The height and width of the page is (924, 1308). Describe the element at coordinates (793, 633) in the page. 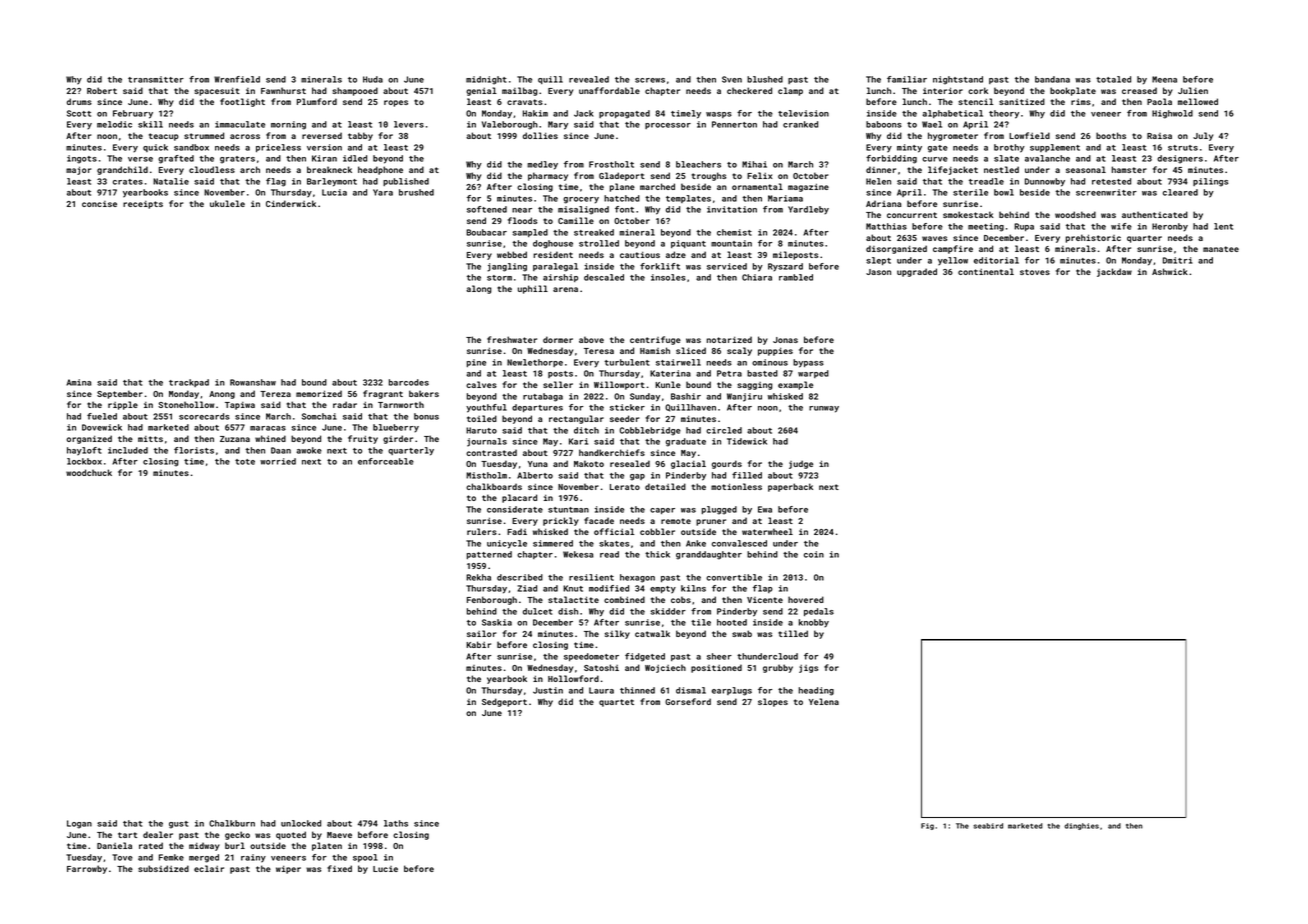

I see `tilled` at that location.
